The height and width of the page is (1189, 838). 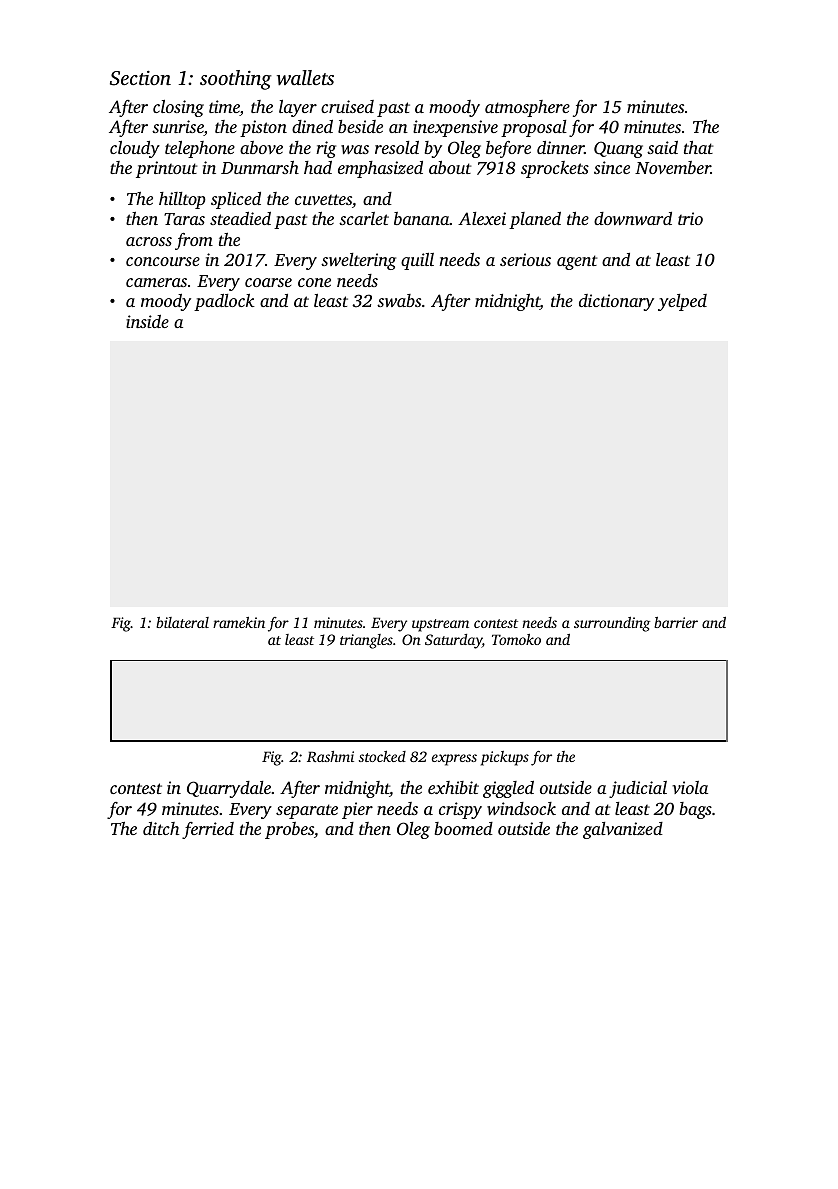 What do you see at coordinates (161, 828) in the page?
I see `ditch` at bounding box center [161, 828].
